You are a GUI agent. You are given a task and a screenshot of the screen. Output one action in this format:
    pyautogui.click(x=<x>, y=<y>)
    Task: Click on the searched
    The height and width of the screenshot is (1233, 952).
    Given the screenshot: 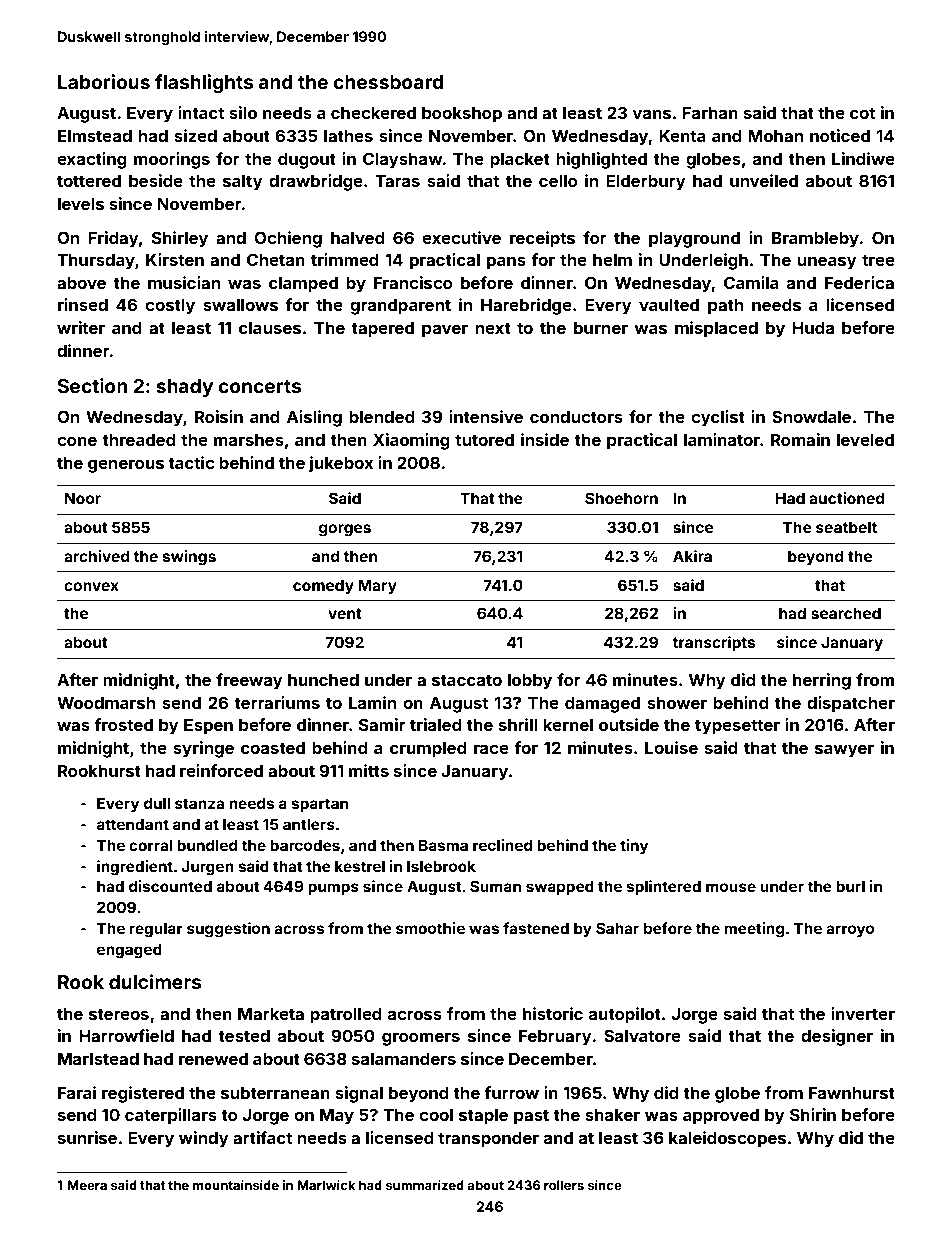 What is the action you would take?
    pyautogui.click(x=846, y=613)
